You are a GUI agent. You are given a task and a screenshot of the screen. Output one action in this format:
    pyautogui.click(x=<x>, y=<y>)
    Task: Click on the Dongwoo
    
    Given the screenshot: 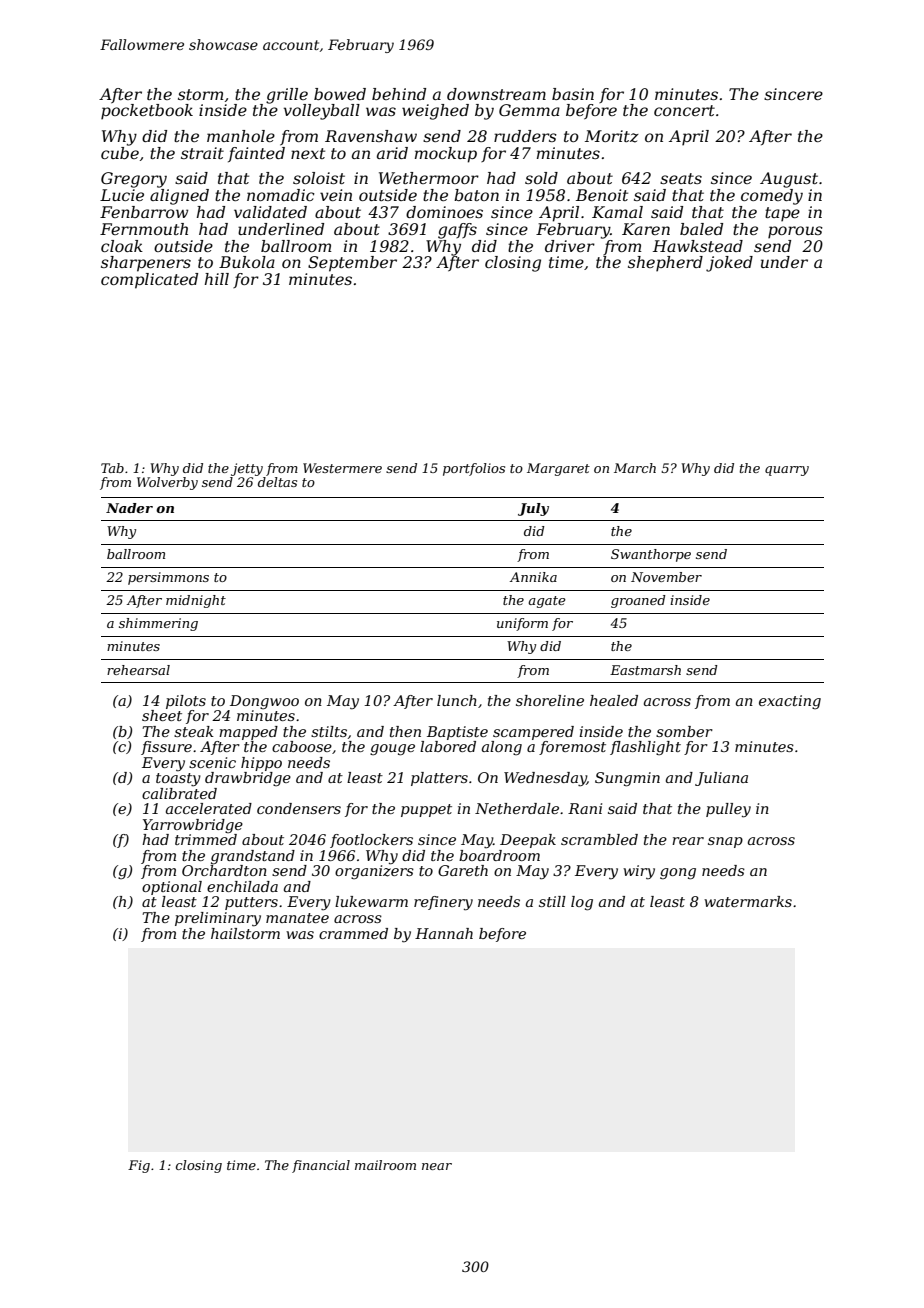 What is the action you would take?
    pyautogui.click(x=264, y=702)
